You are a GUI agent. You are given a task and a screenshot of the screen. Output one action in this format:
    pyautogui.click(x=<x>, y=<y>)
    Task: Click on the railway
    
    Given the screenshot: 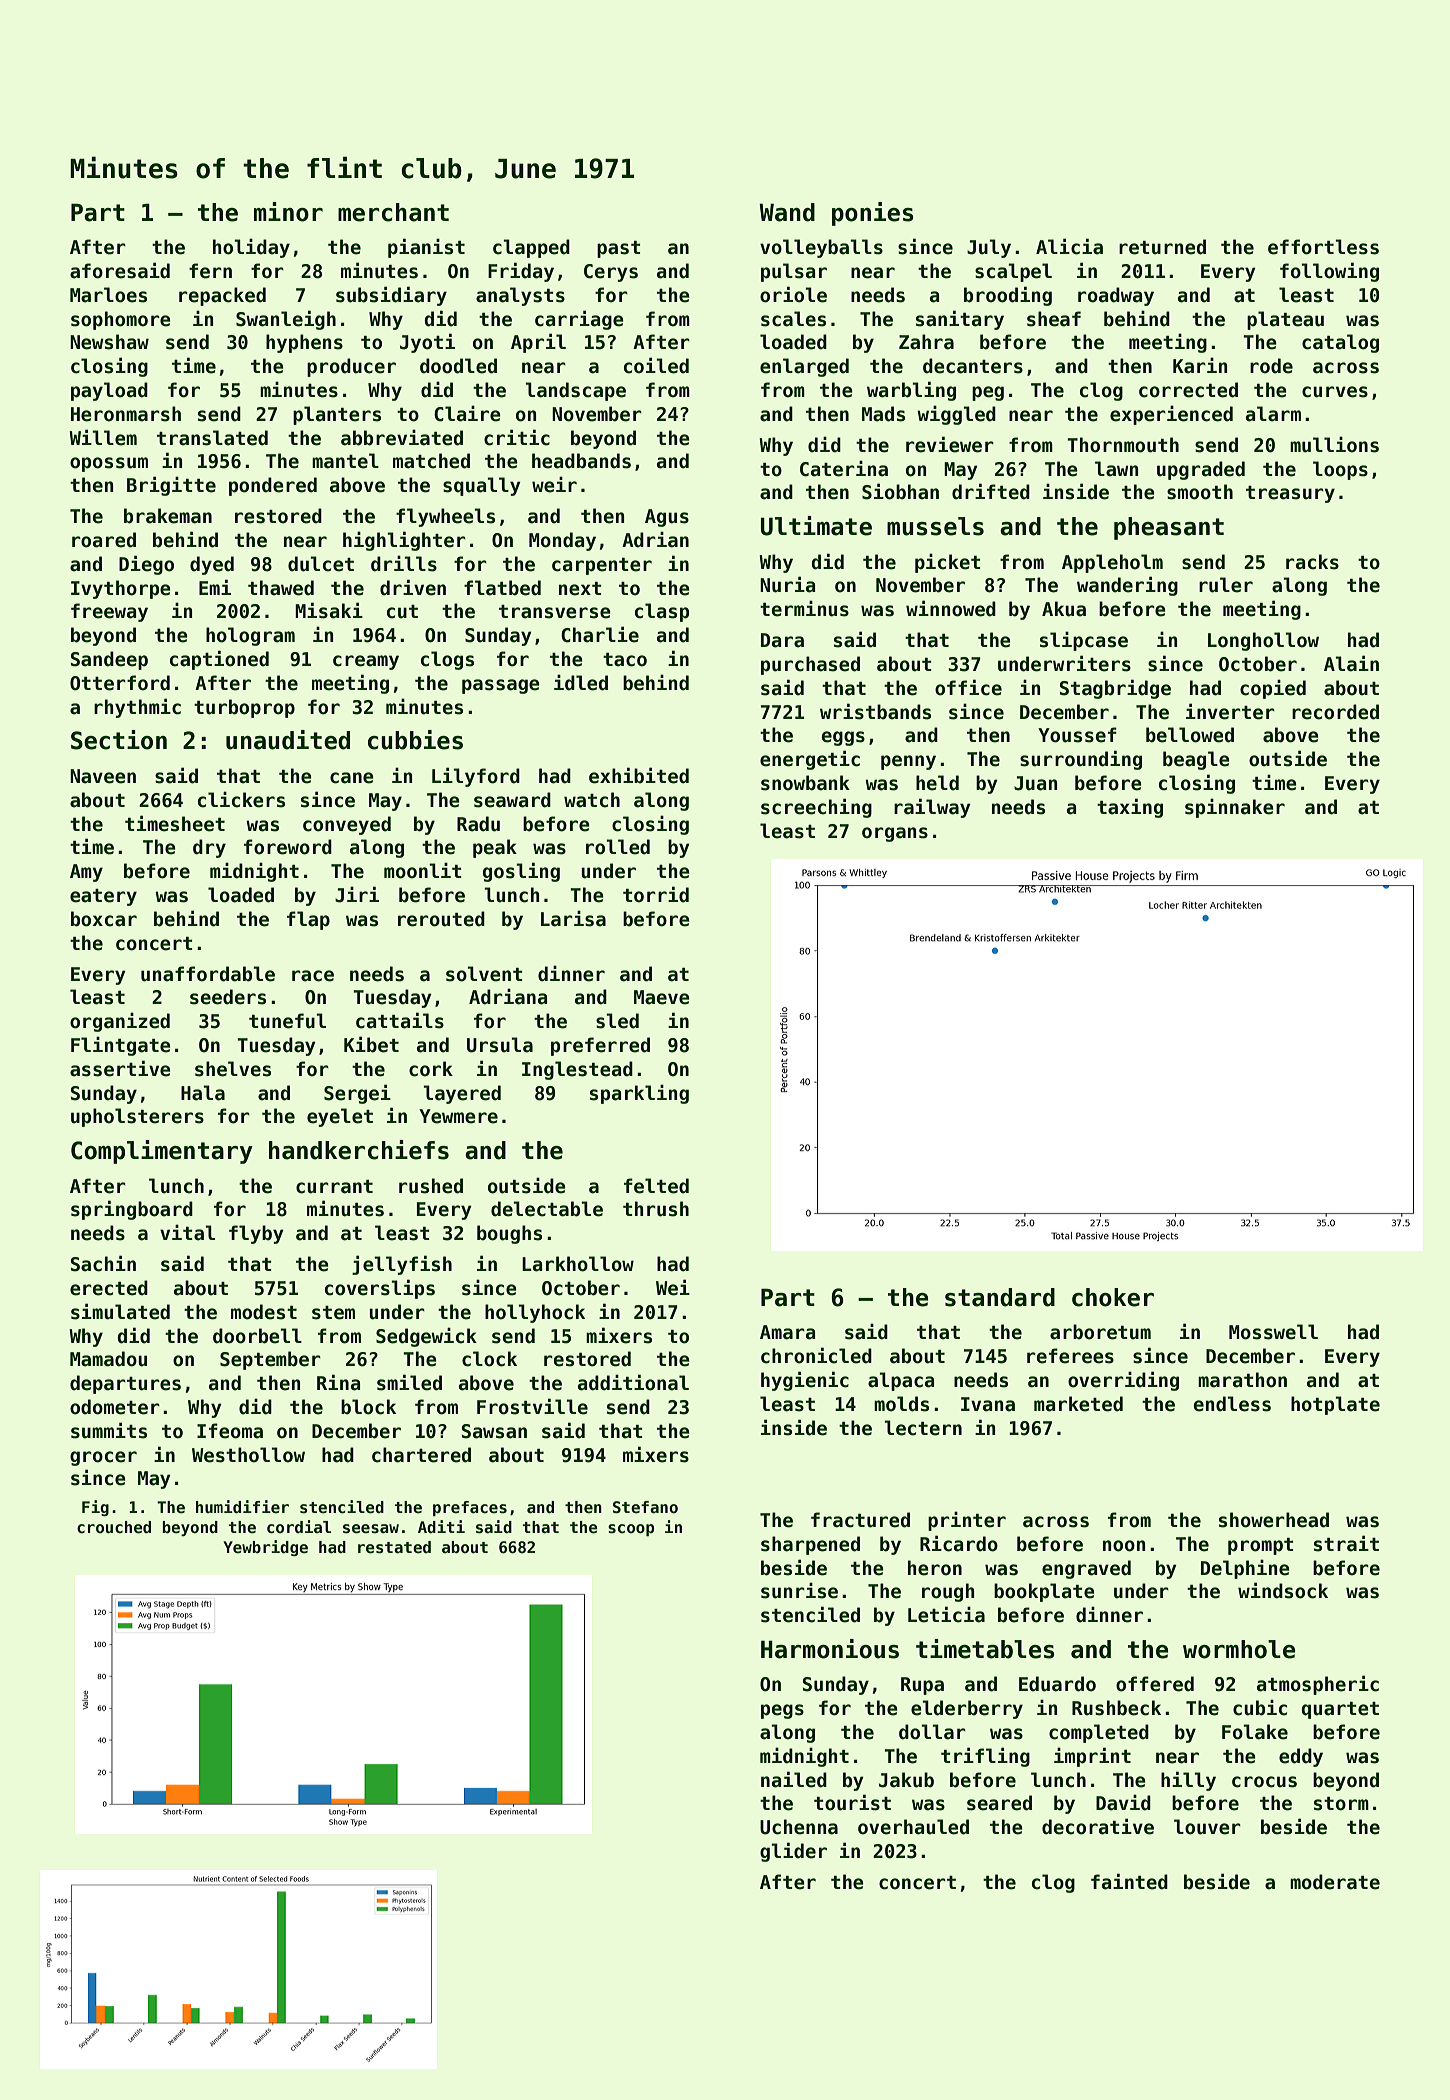 What is the action you would take?
    pyautogui.click(x=932, y=808)
